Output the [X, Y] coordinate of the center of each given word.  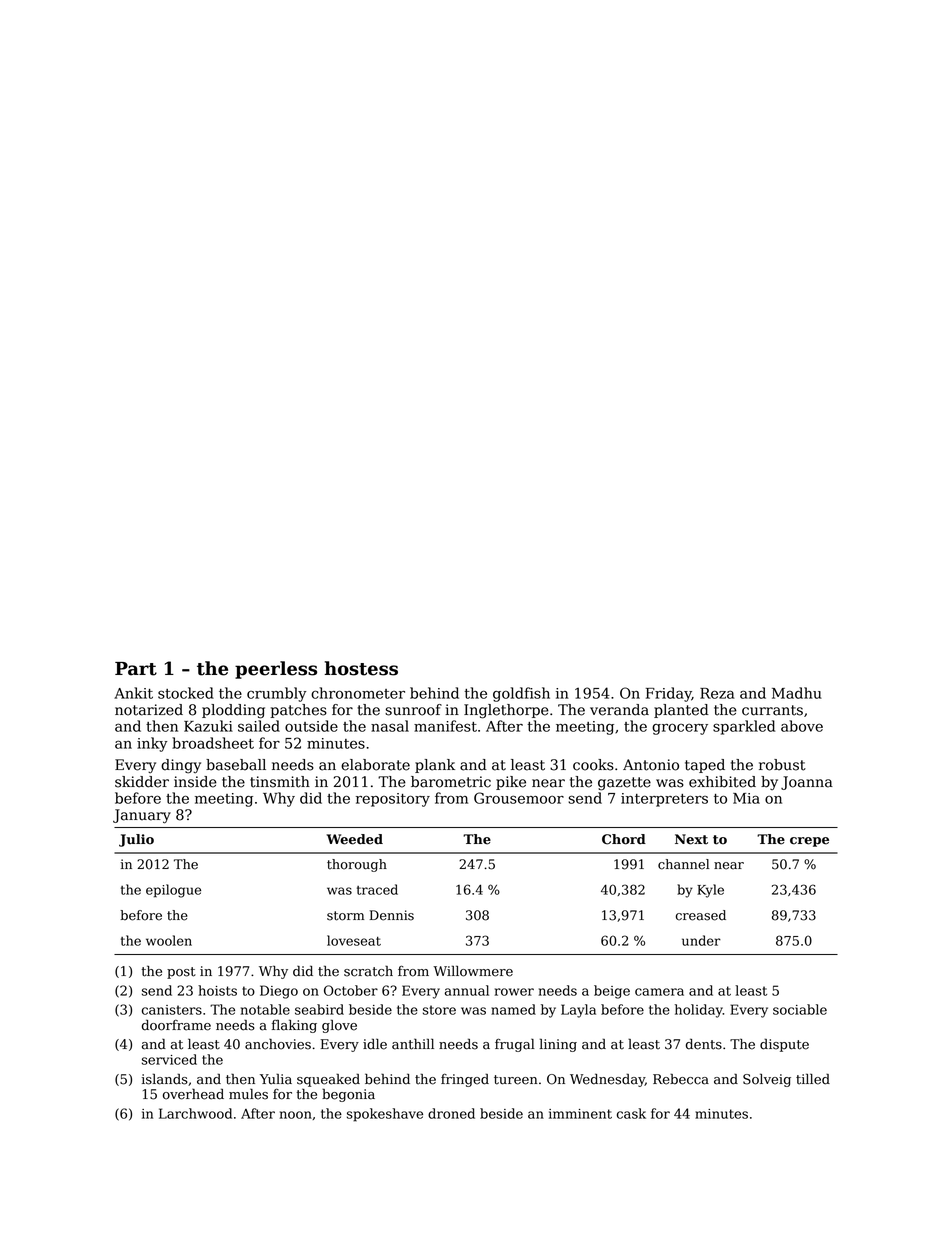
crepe [809, 842]
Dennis [392, 915]
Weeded [354, 839]
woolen [169, 940]
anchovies [278, 1044]
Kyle [710, 891]
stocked [186, 693]
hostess [361, 668]
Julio [136, 840]
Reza [717, 693]
